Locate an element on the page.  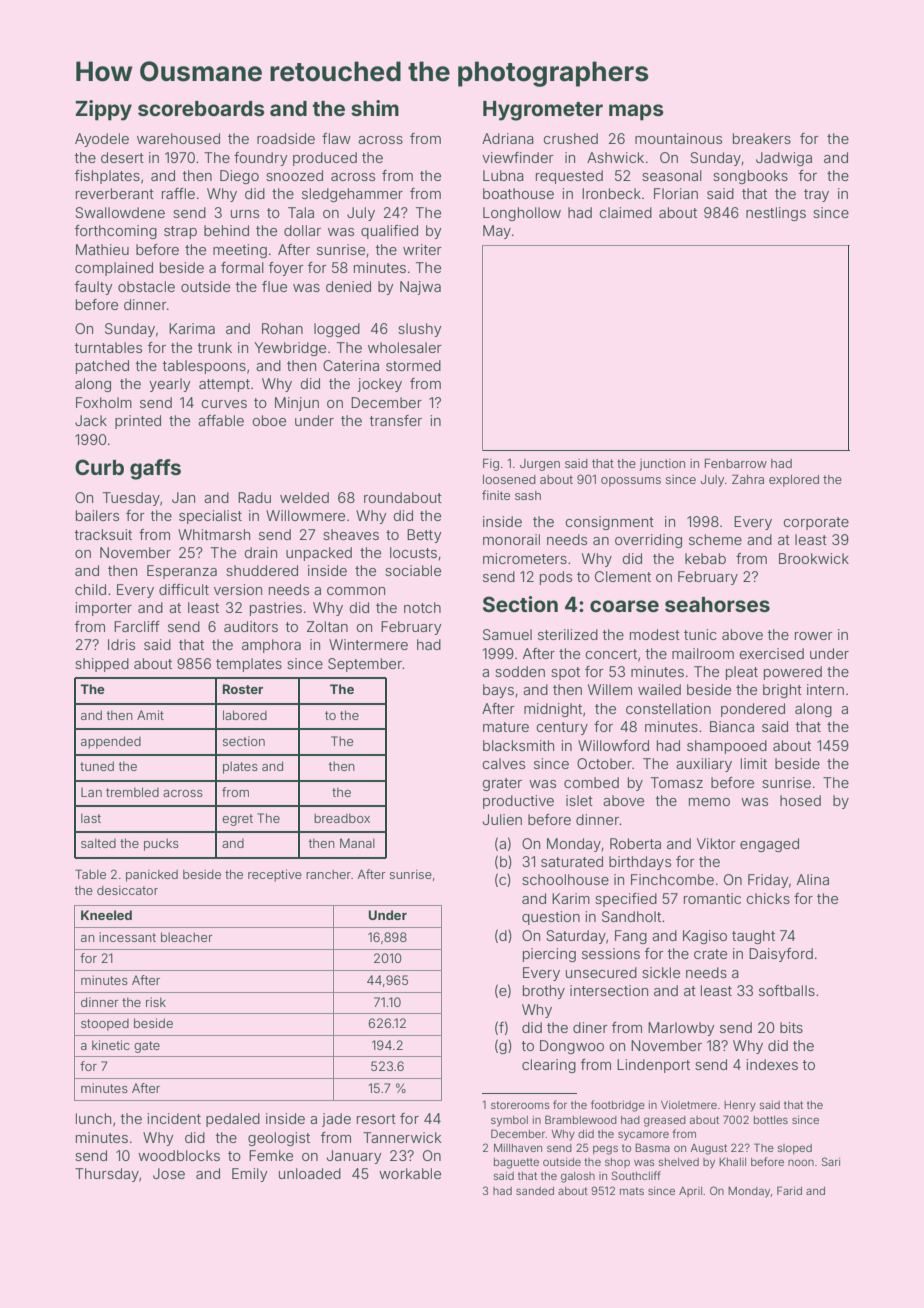
common is located at coordinates (356, 591).
